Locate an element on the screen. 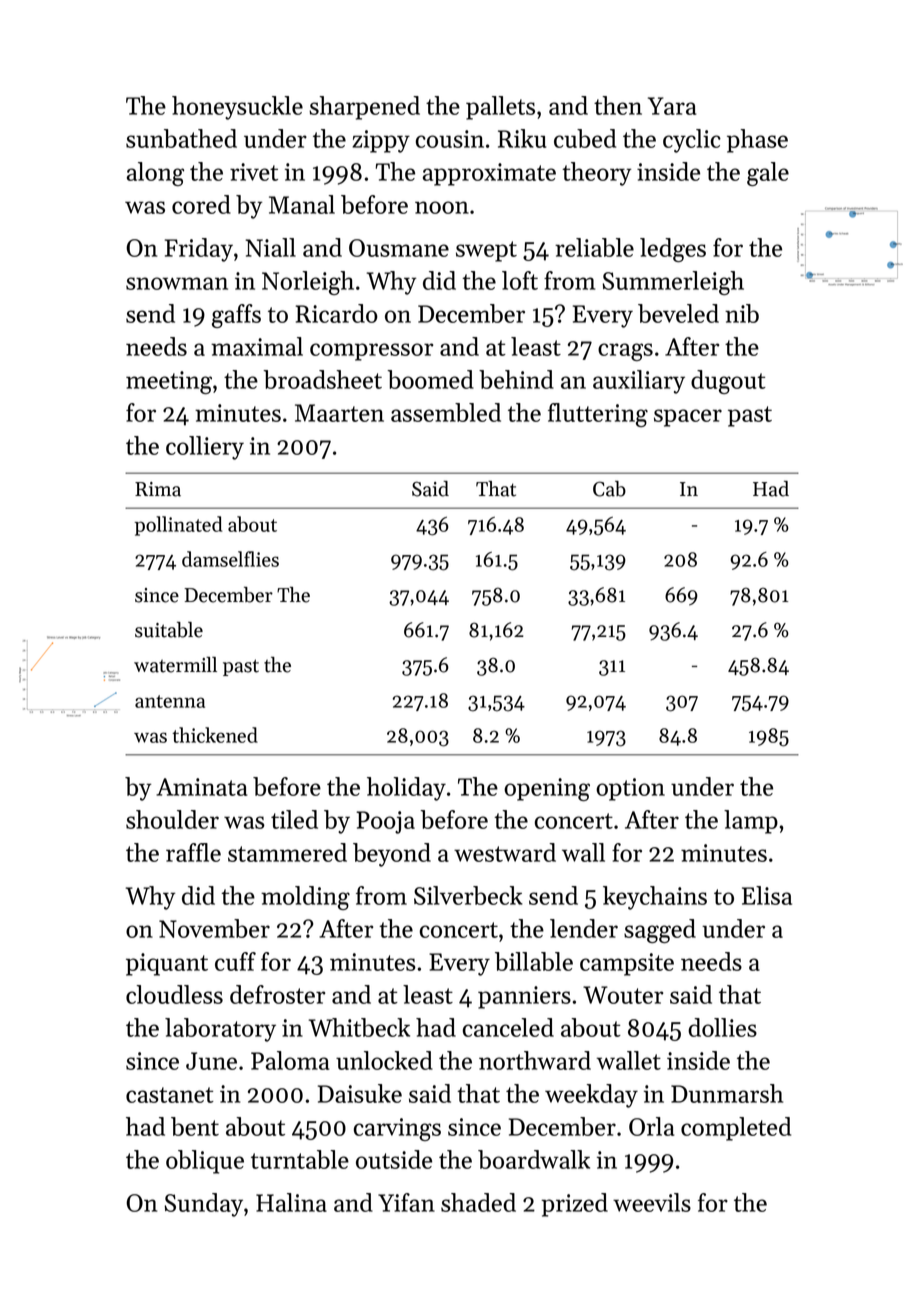  lamp is located at coordinates (751, 822).
